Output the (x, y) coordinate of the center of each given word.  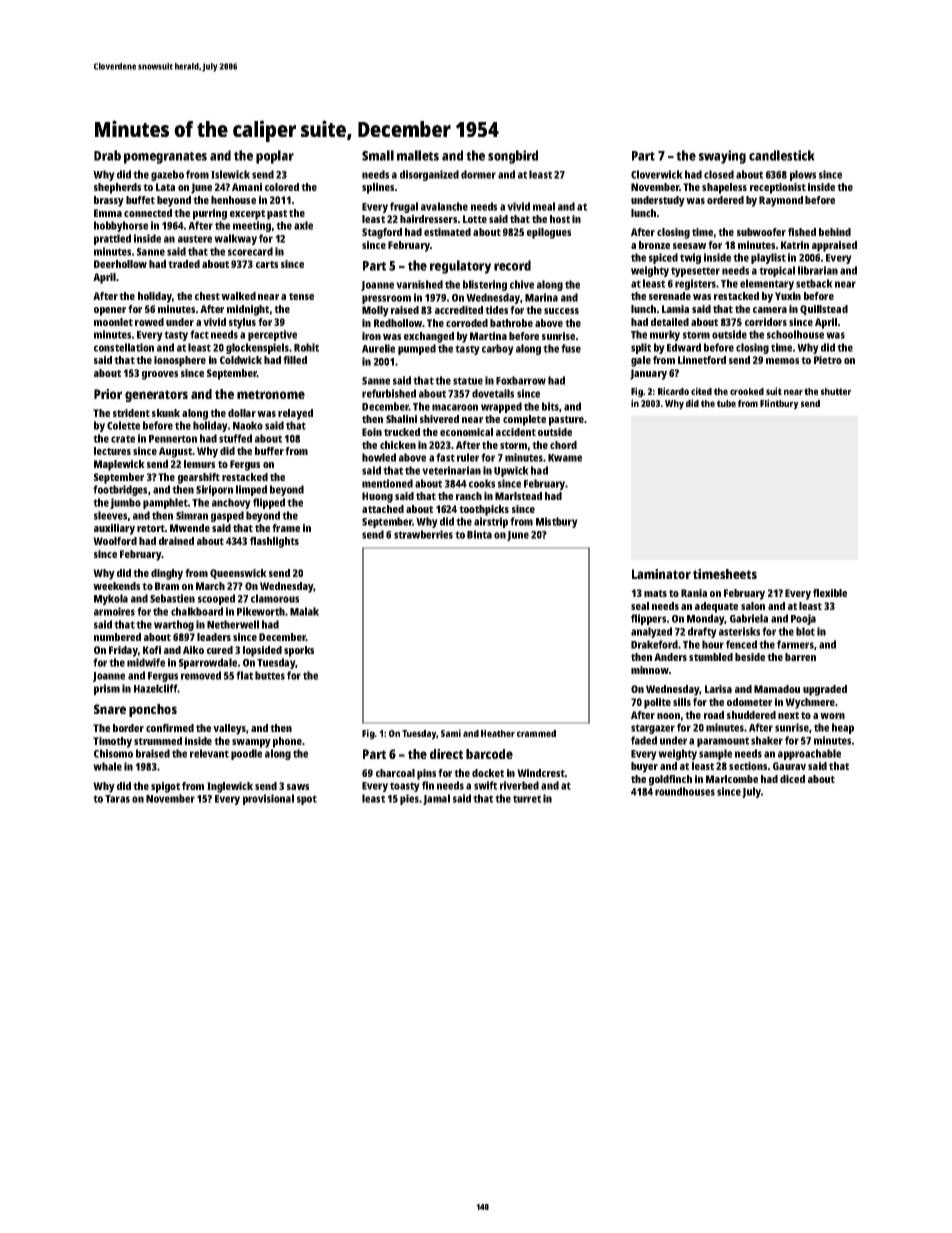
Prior (108, 394)
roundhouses (685, 791)
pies (409, 799)
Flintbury (779, 404)
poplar (275, 157)
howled (379, 457)
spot (307, 800)
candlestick (782, 155)
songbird (513, 157)
